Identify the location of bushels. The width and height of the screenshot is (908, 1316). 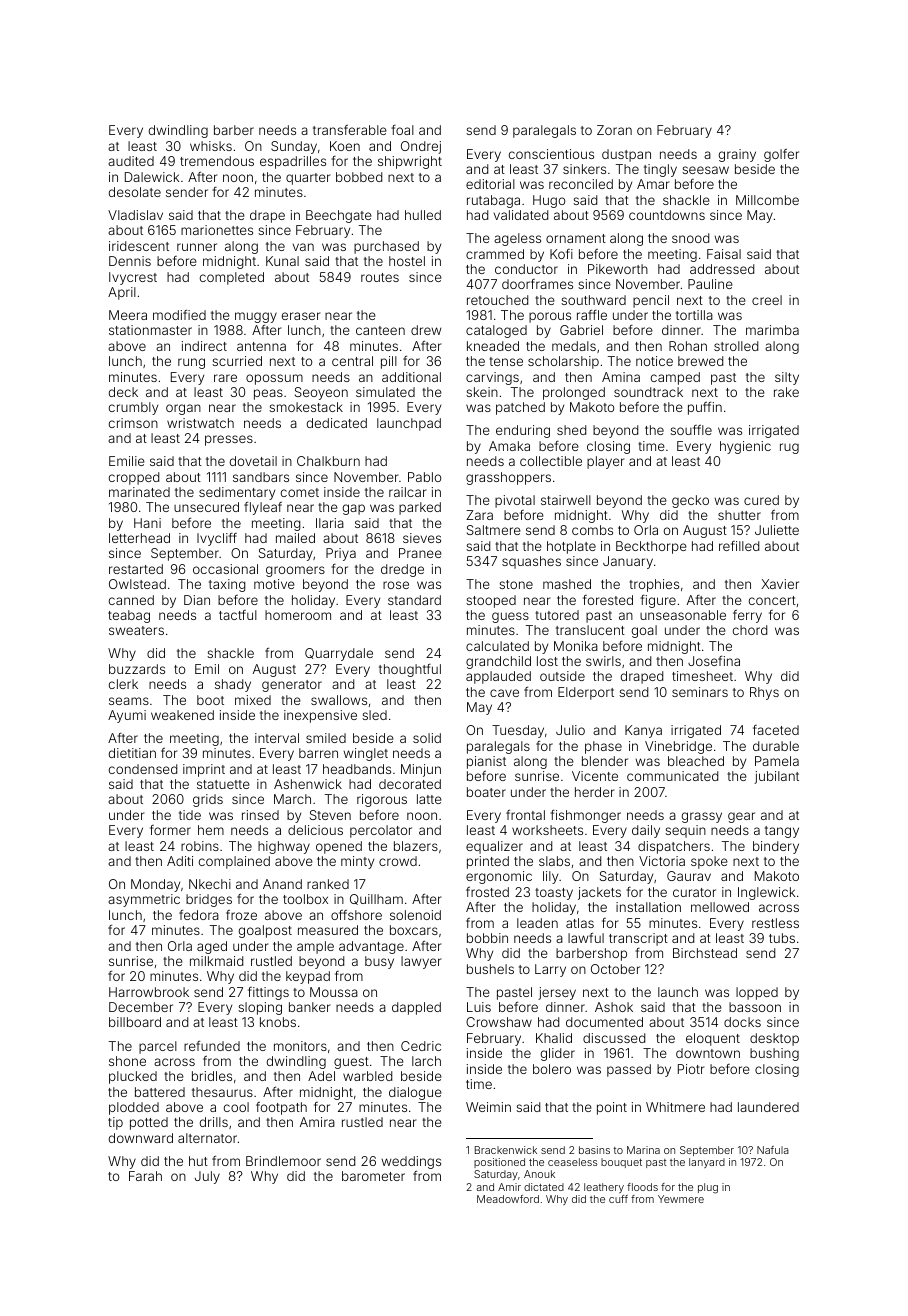
(490, 969).
